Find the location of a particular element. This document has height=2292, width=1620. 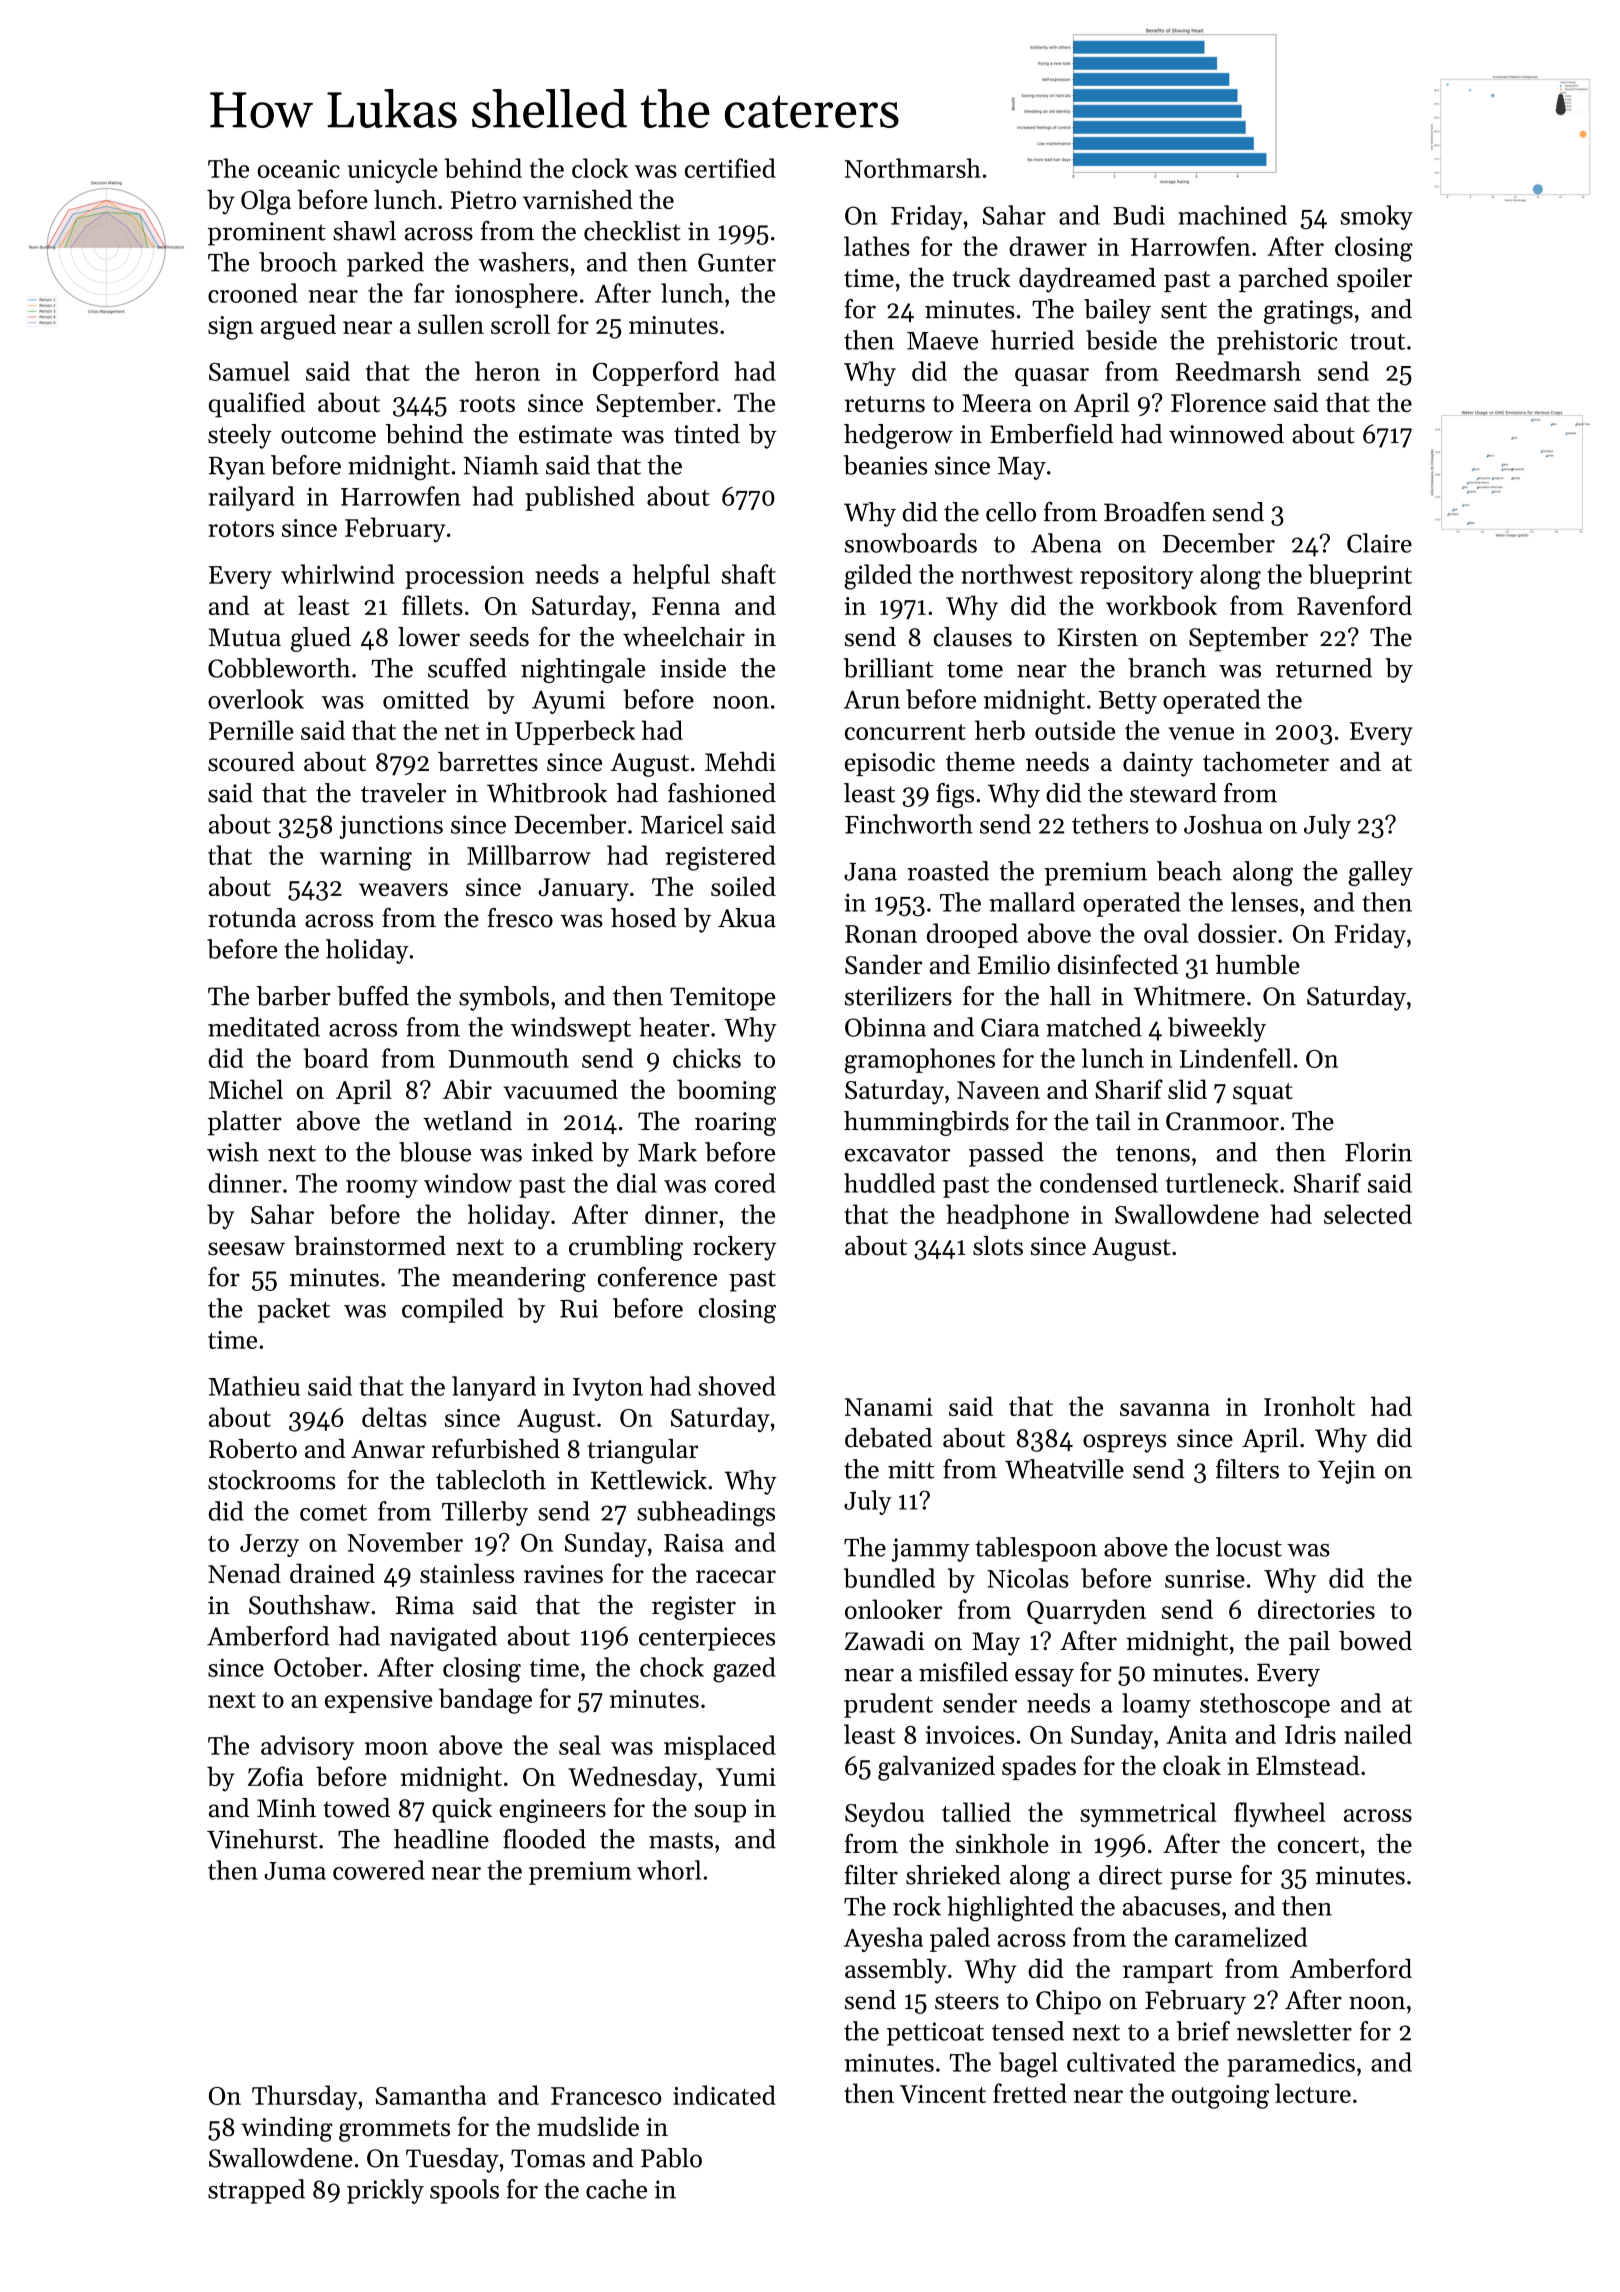

turtleneck is located at coordinates (1222, 1183).
